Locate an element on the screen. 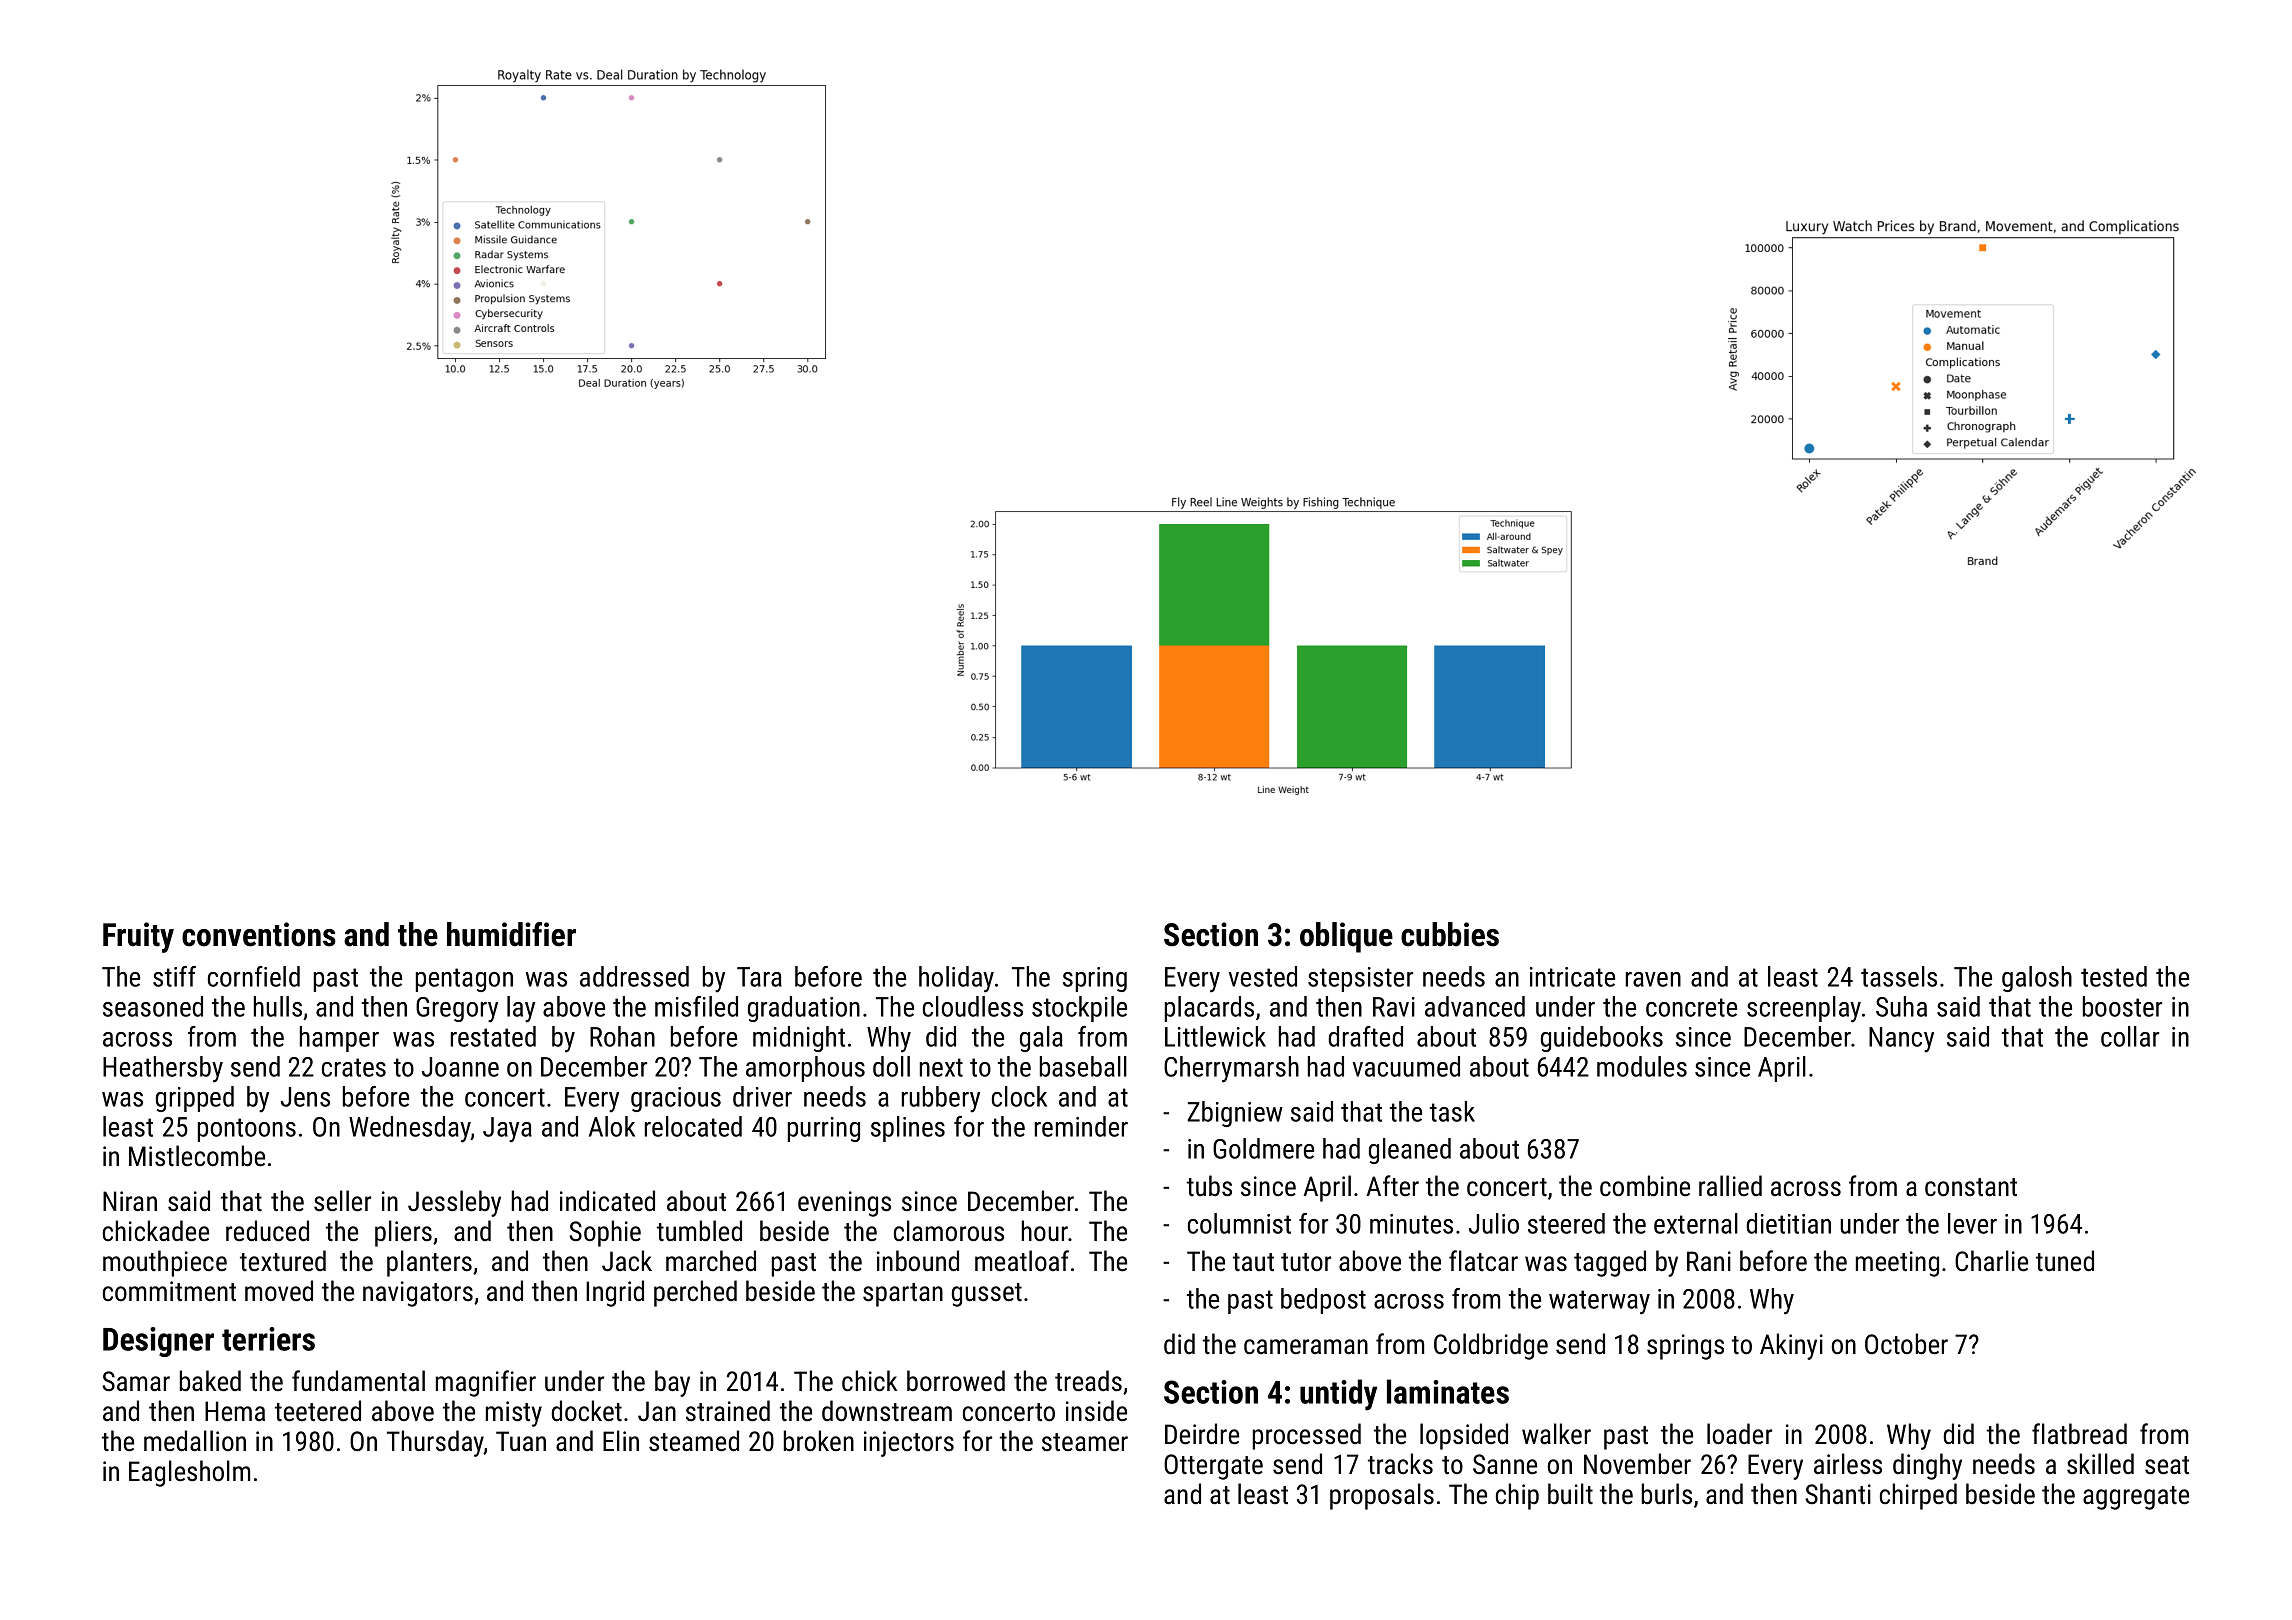 The image size is (2292, 1620). tumbled is located at coordinates (699, 1231).
